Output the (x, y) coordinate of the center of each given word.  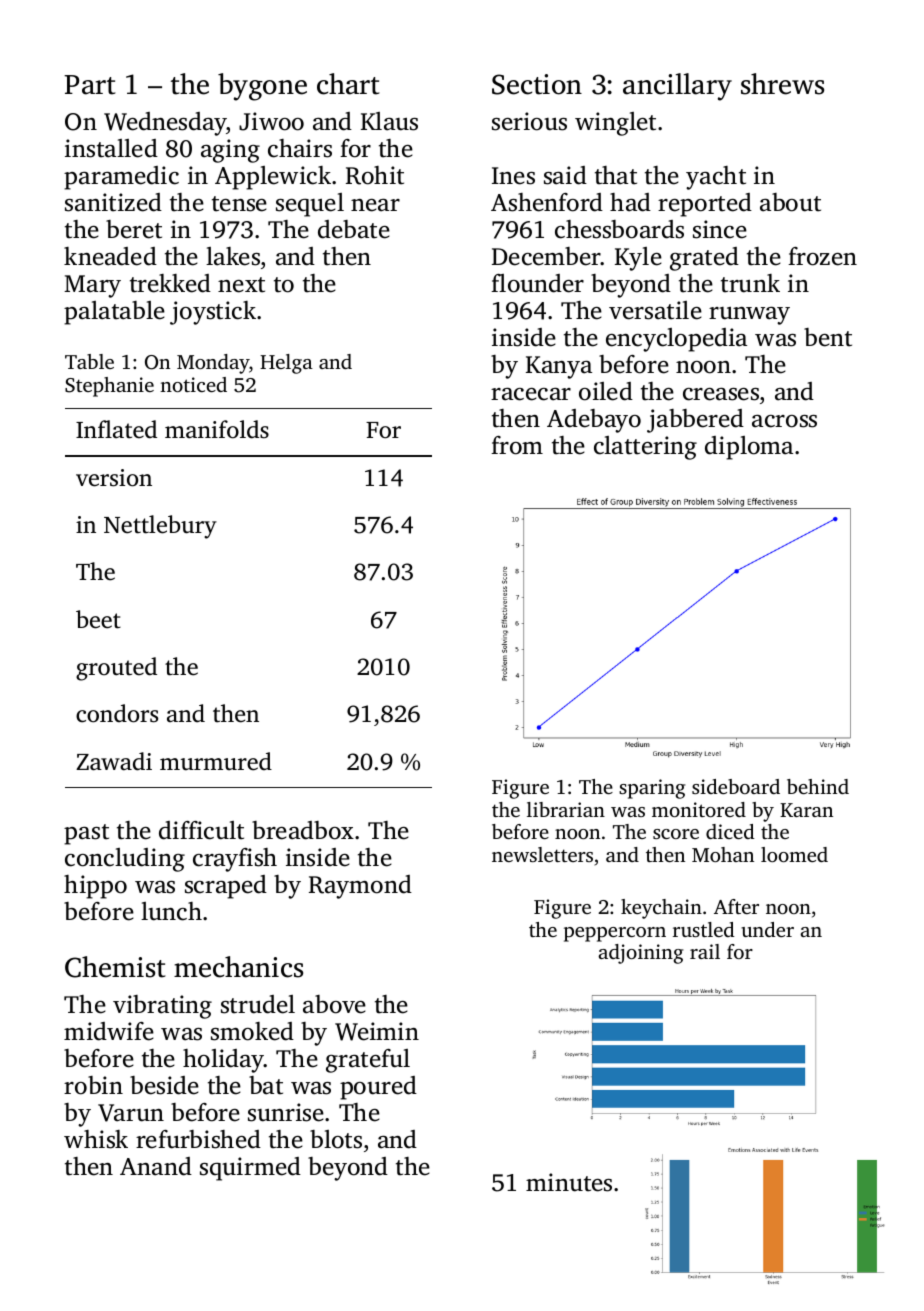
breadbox (303, 830)
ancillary (677, 87)
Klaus (389, 121)
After (736, 906)
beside (164, 1085)
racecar (531, 394)
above (334, 1004)
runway (749, 316)
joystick (213, 313)
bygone (262, 87)
